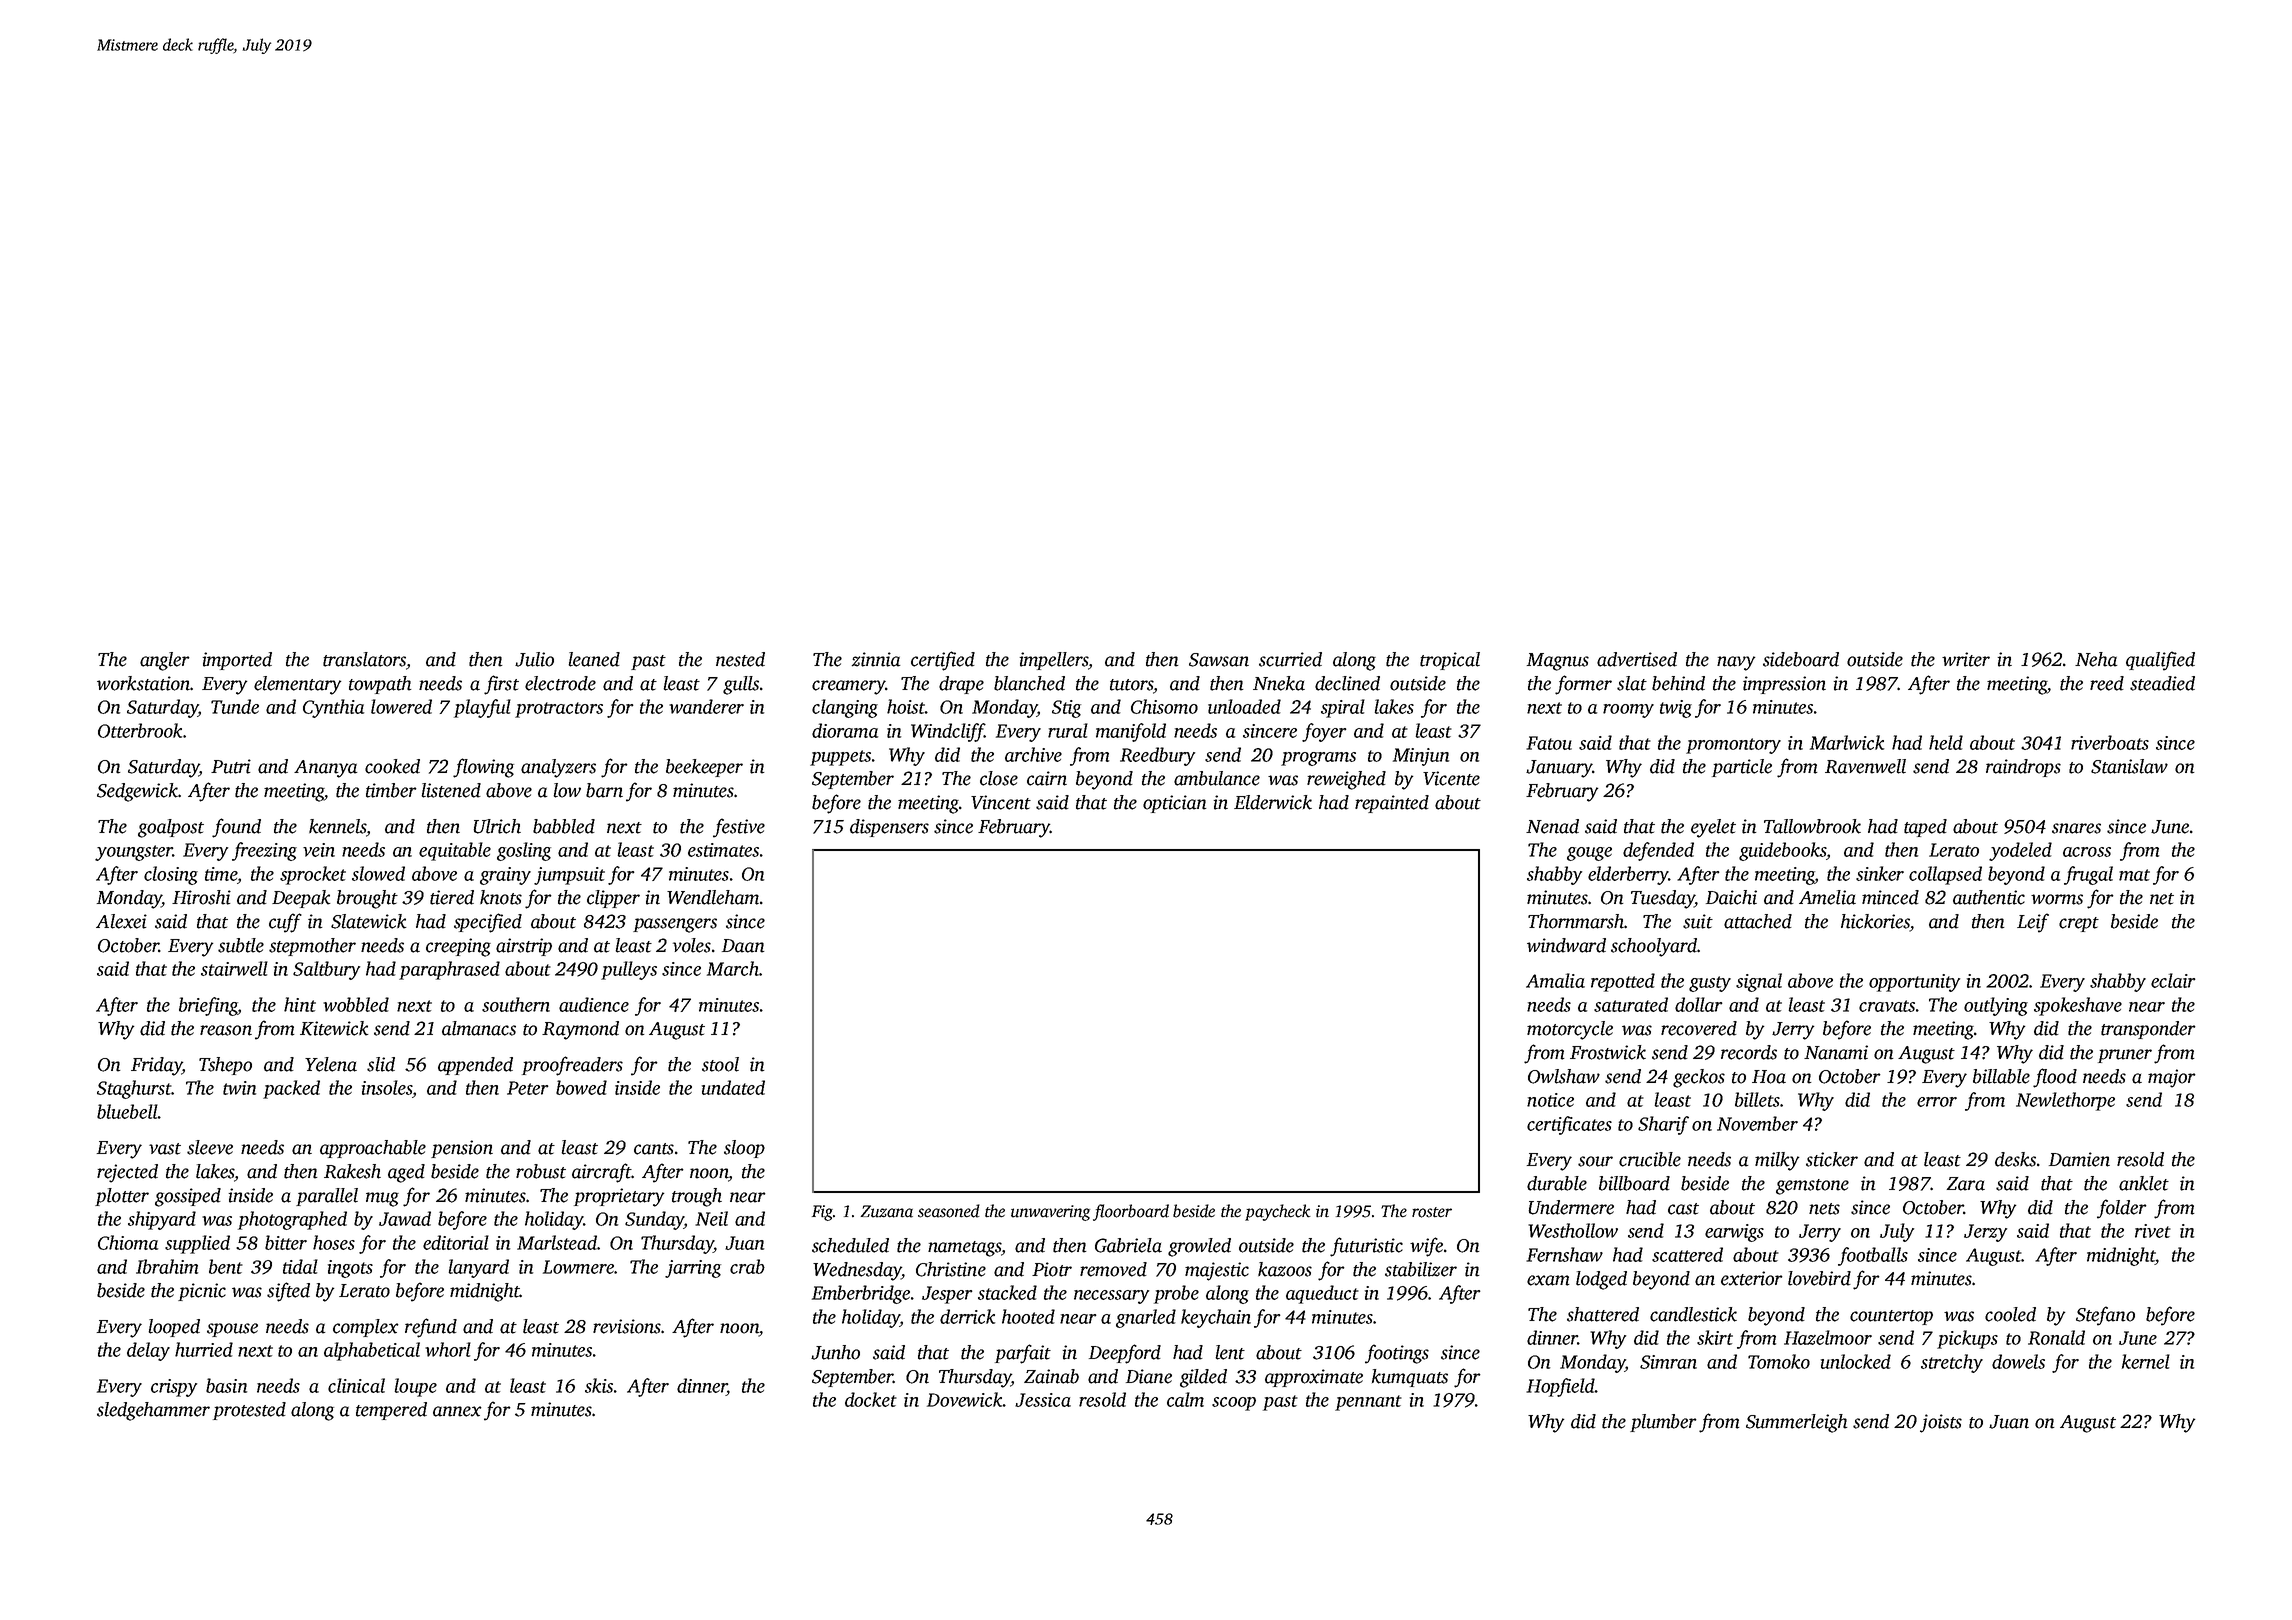 This screenshot has width=2292, height=1620. What do you see at coordinates (127, 1173) in the screenshot?
I see `rejected` at bounding box center [127, 1173].
